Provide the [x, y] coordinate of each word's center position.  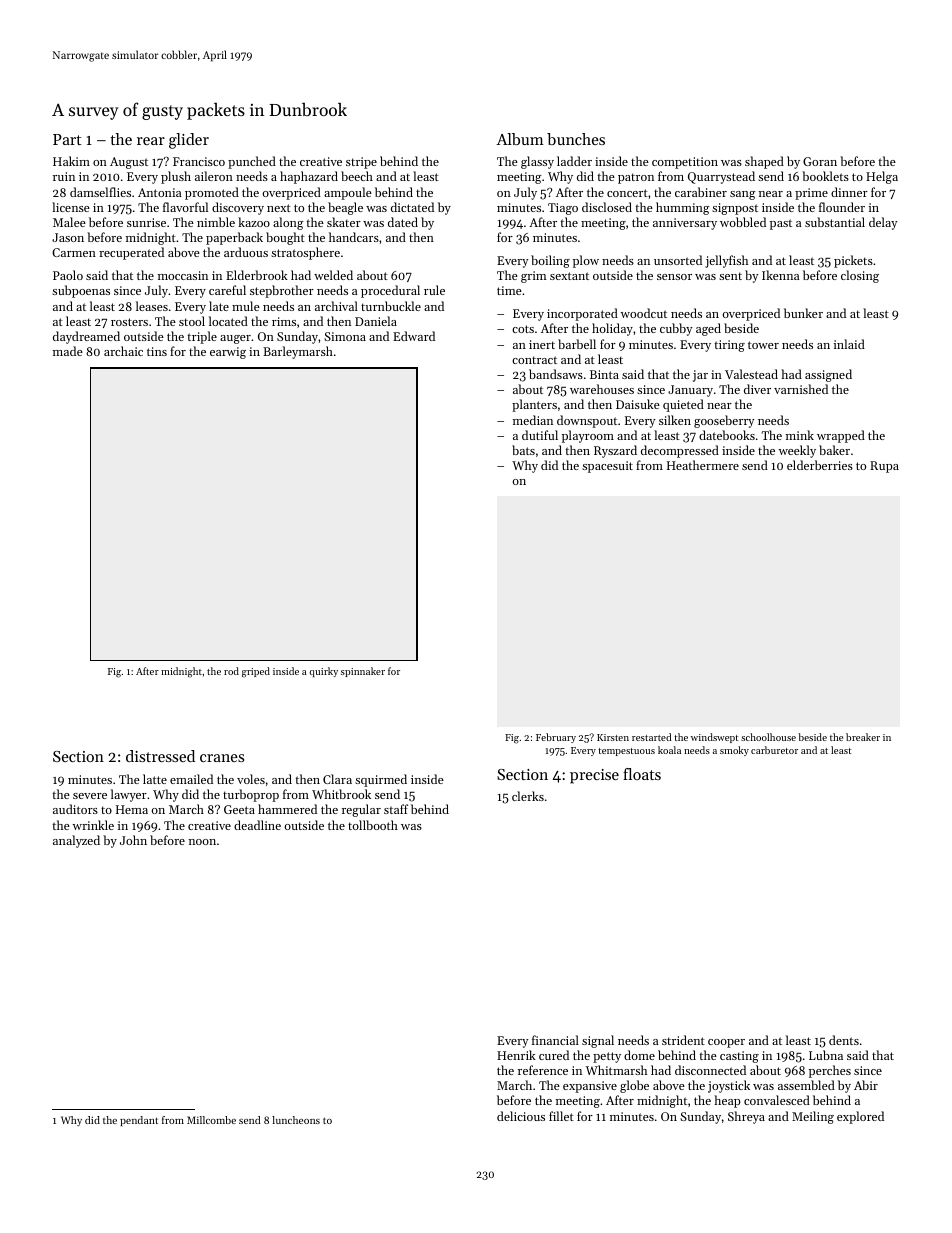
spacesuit [607, 467]
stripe [361, 163]
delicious [521, 1116]
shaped [764, 162]
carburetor [774, 750]
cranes [222, 758]
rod [231, 671]
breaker [863, 737]
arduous [246, 252]
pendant [139, 1121]
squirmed [381, 780]
